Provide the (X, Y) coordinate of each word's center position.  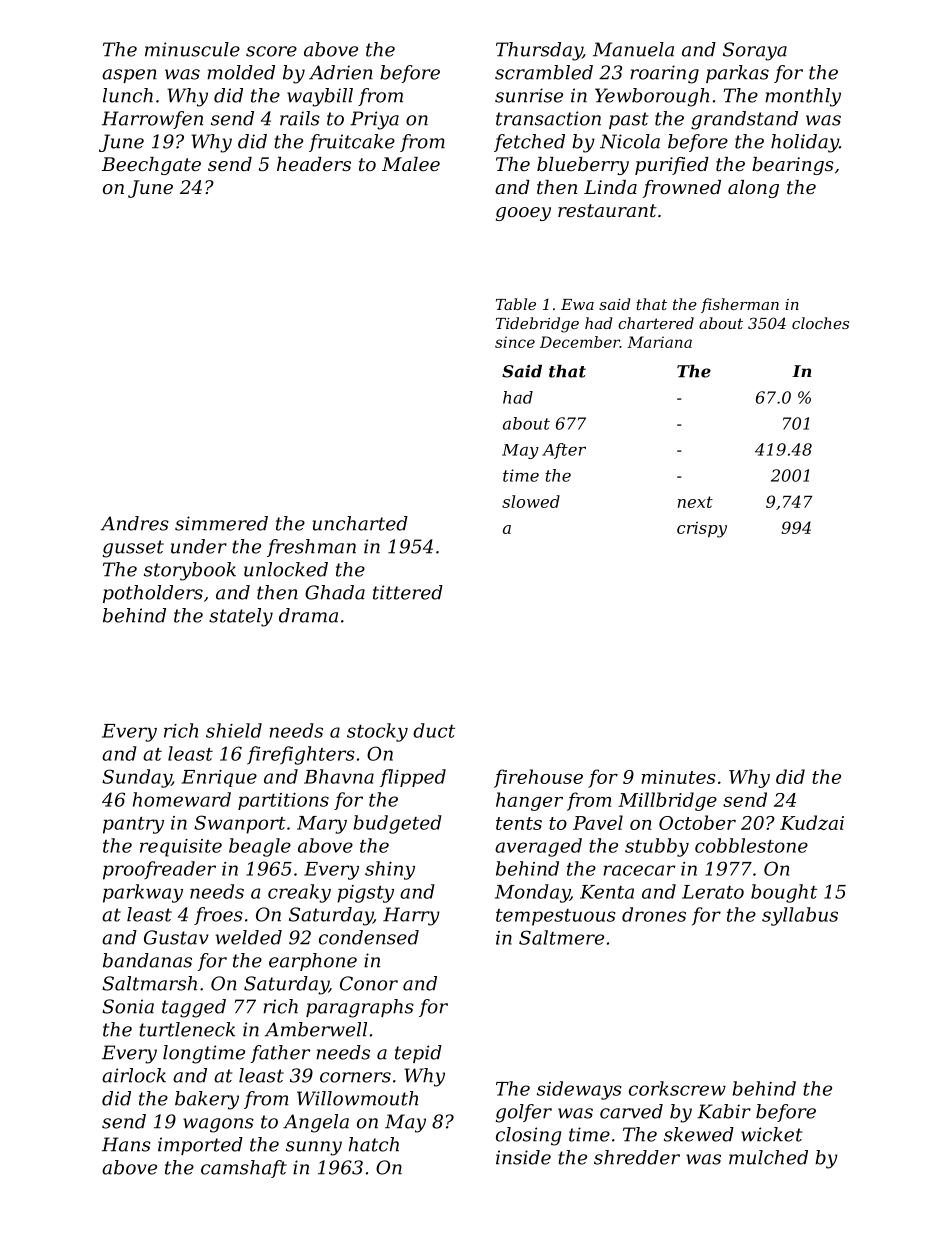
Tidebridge (537, 325)
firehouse (538, 778)
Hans (126, 1144)
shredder (637, 1157)
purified (672, 166)
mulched (768, 1157)
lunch (128, 95)
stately (241, 617)
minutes (678, 777)
